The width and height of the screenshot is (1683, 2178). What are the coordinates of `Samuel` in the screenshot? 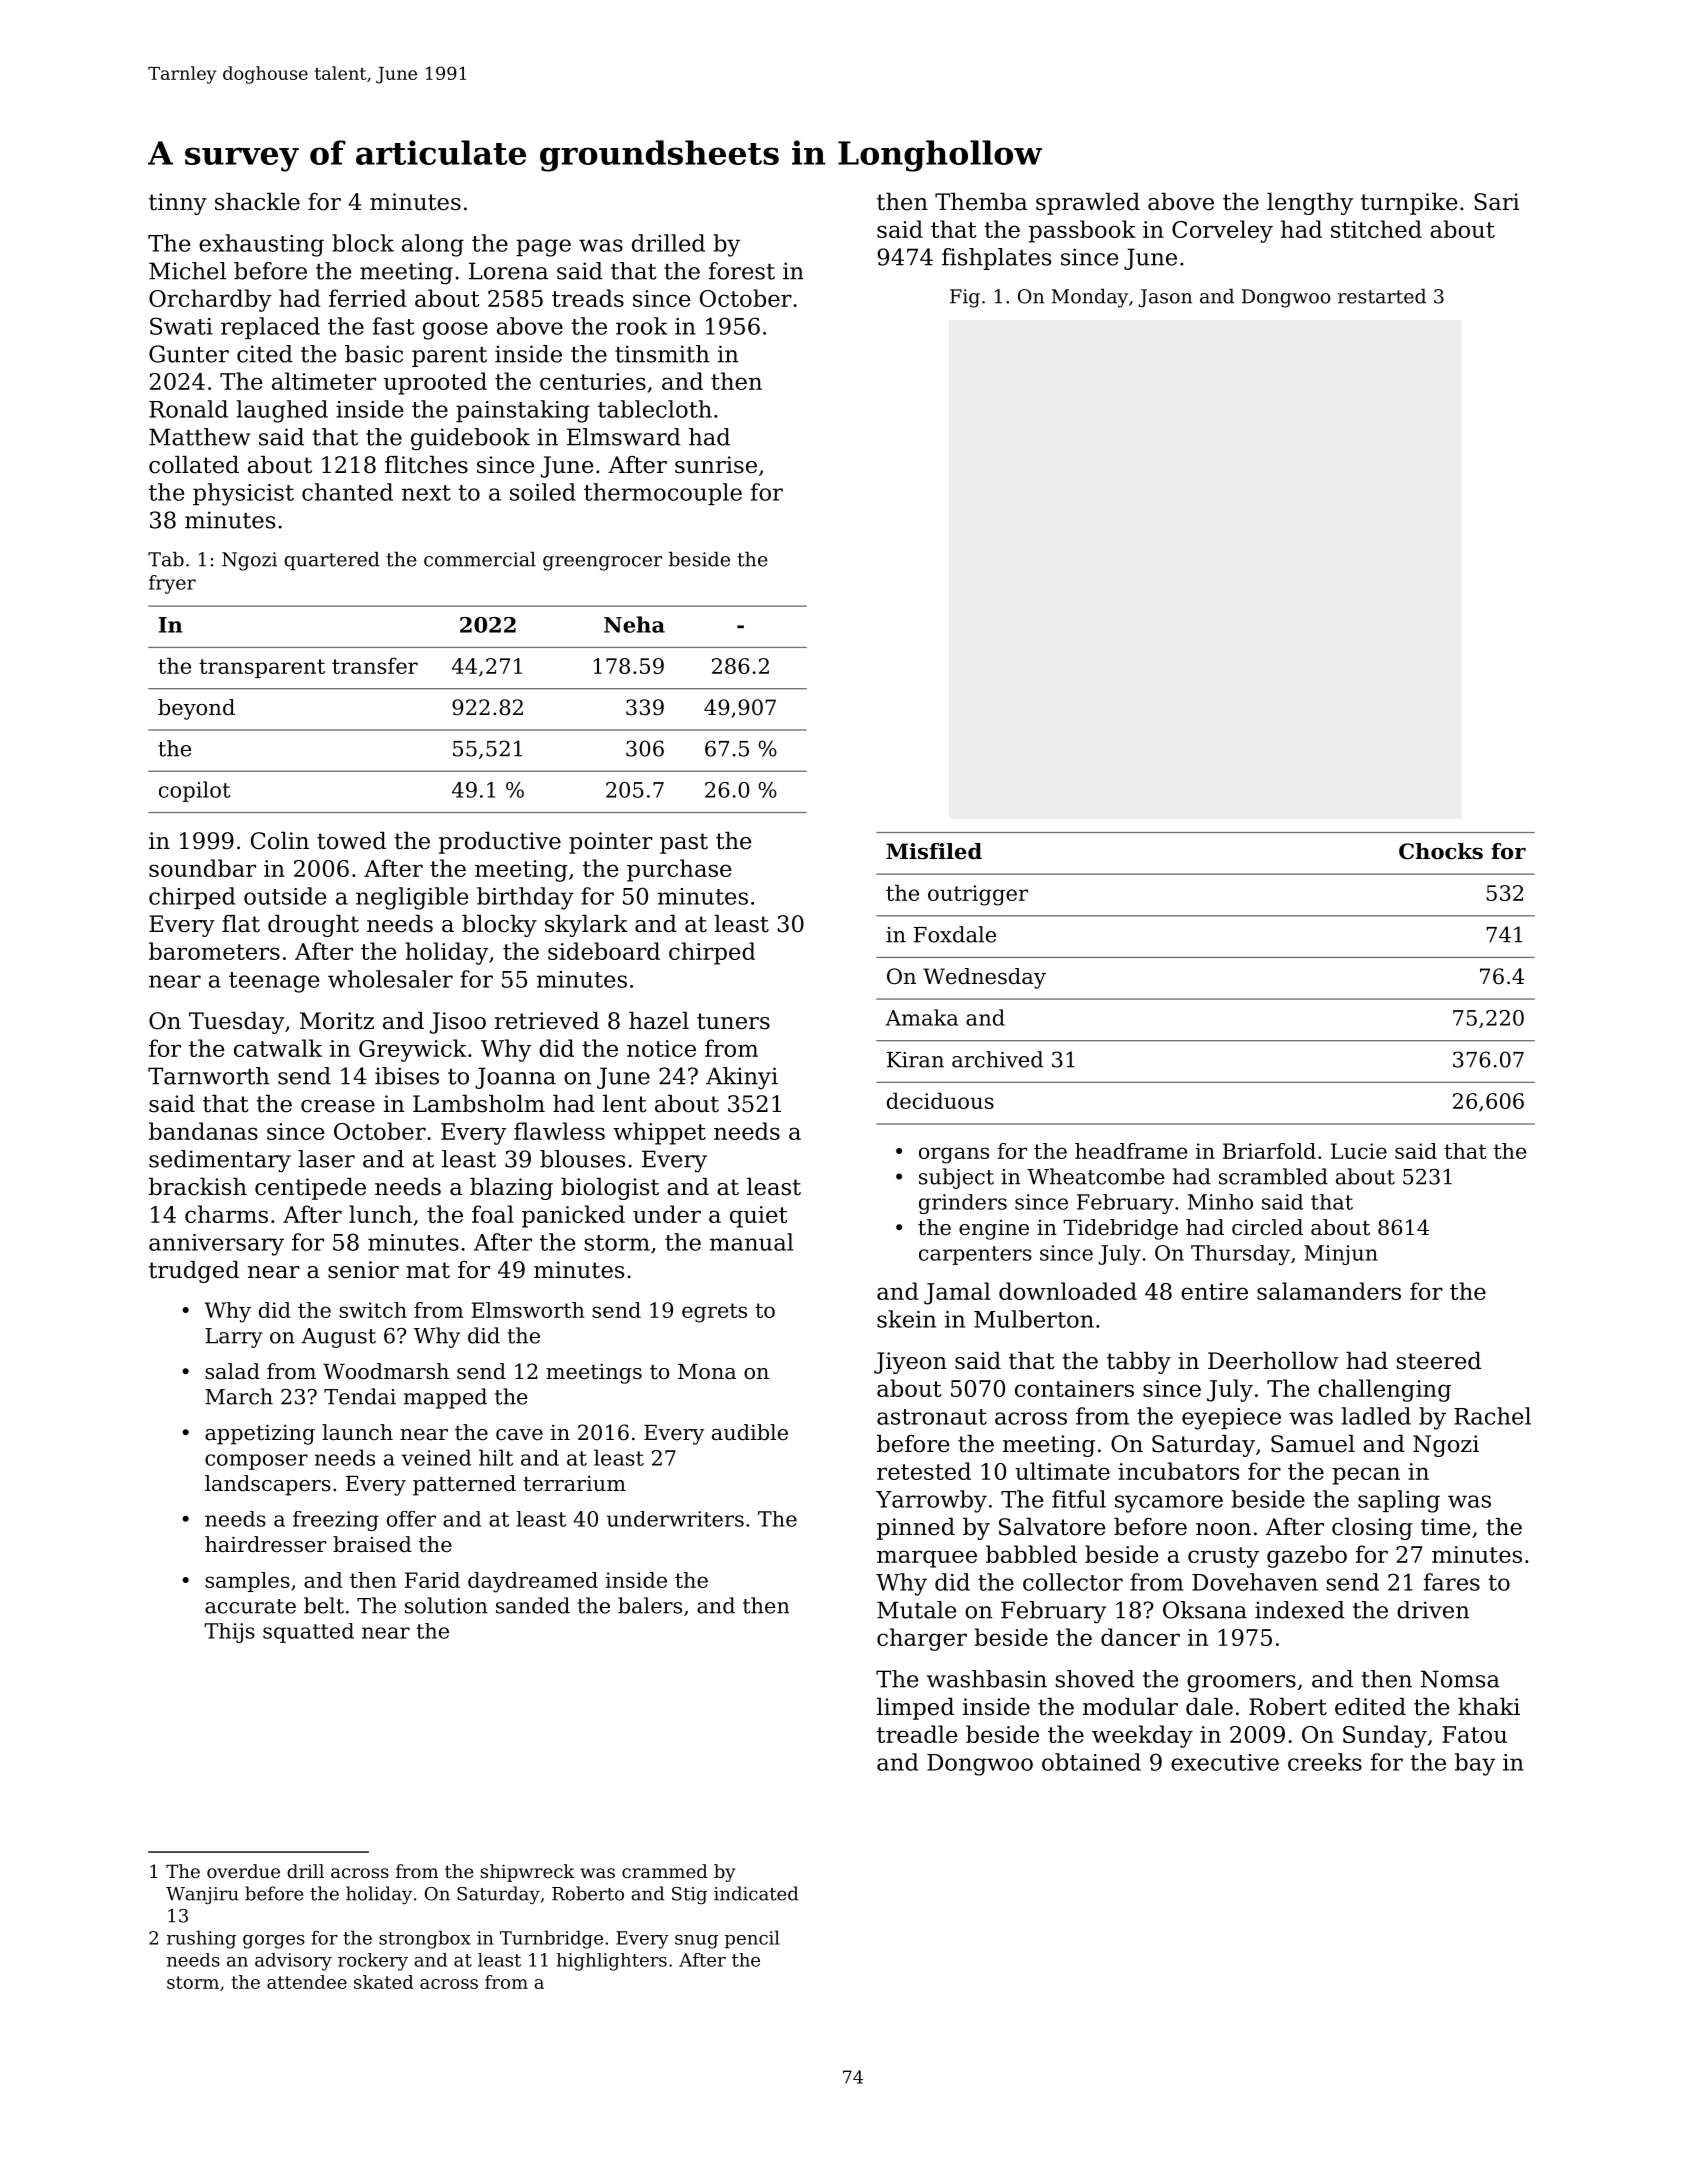 It's located at (1313, 1444).
